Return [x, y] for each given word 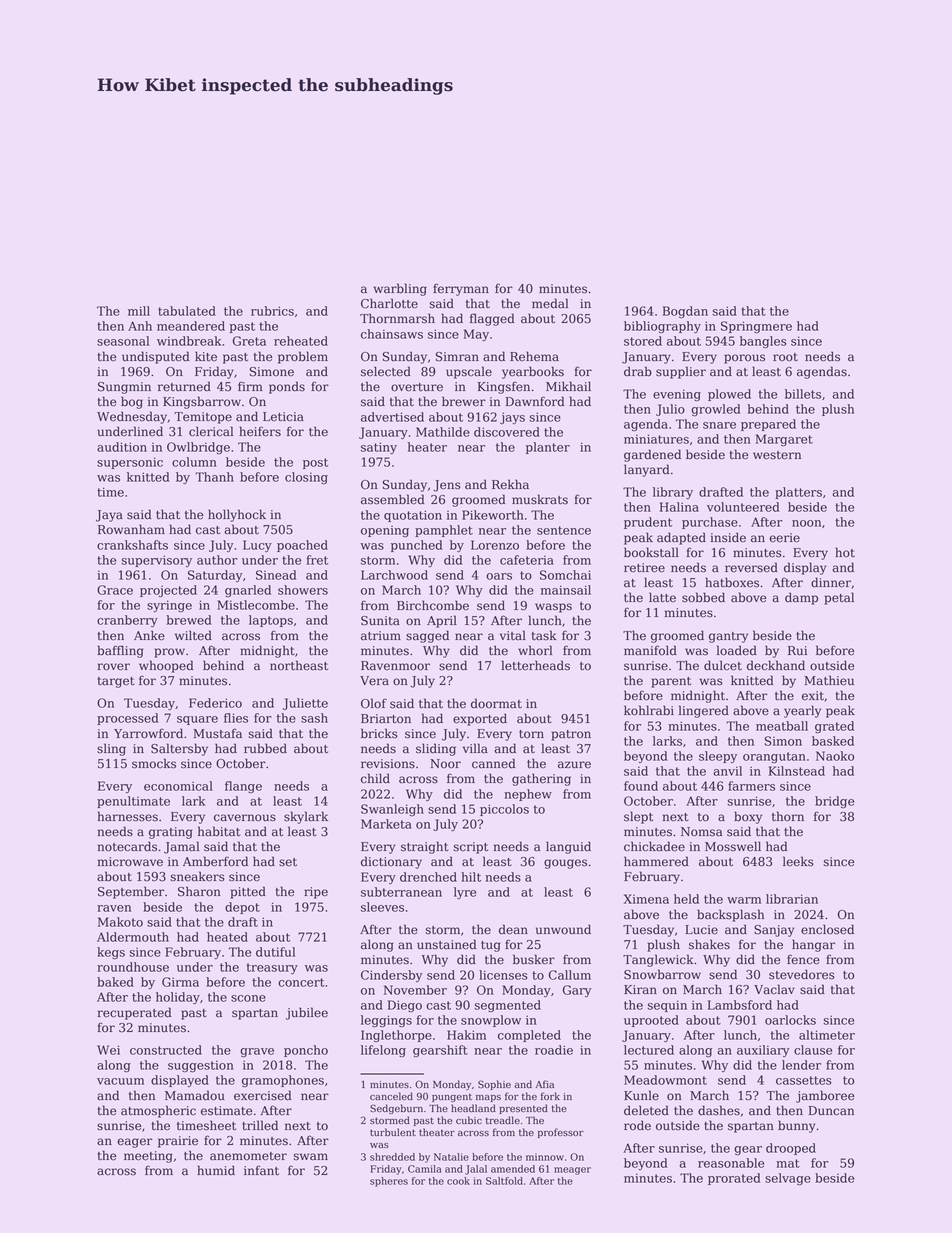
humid [216, 1170]
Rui [797, 651]
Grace [115, 590]
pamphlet [444, 531]
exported [480, 719]
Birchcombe [433, 605]
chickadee [654, 846]
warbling [400, 289]
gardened [652, 455]
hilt [471, 877]
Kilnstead [797, 771]
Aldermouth [133, 937]
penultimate [133, 802]
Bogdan [685, 312]
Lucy [257, 546]
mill [139, 311]
